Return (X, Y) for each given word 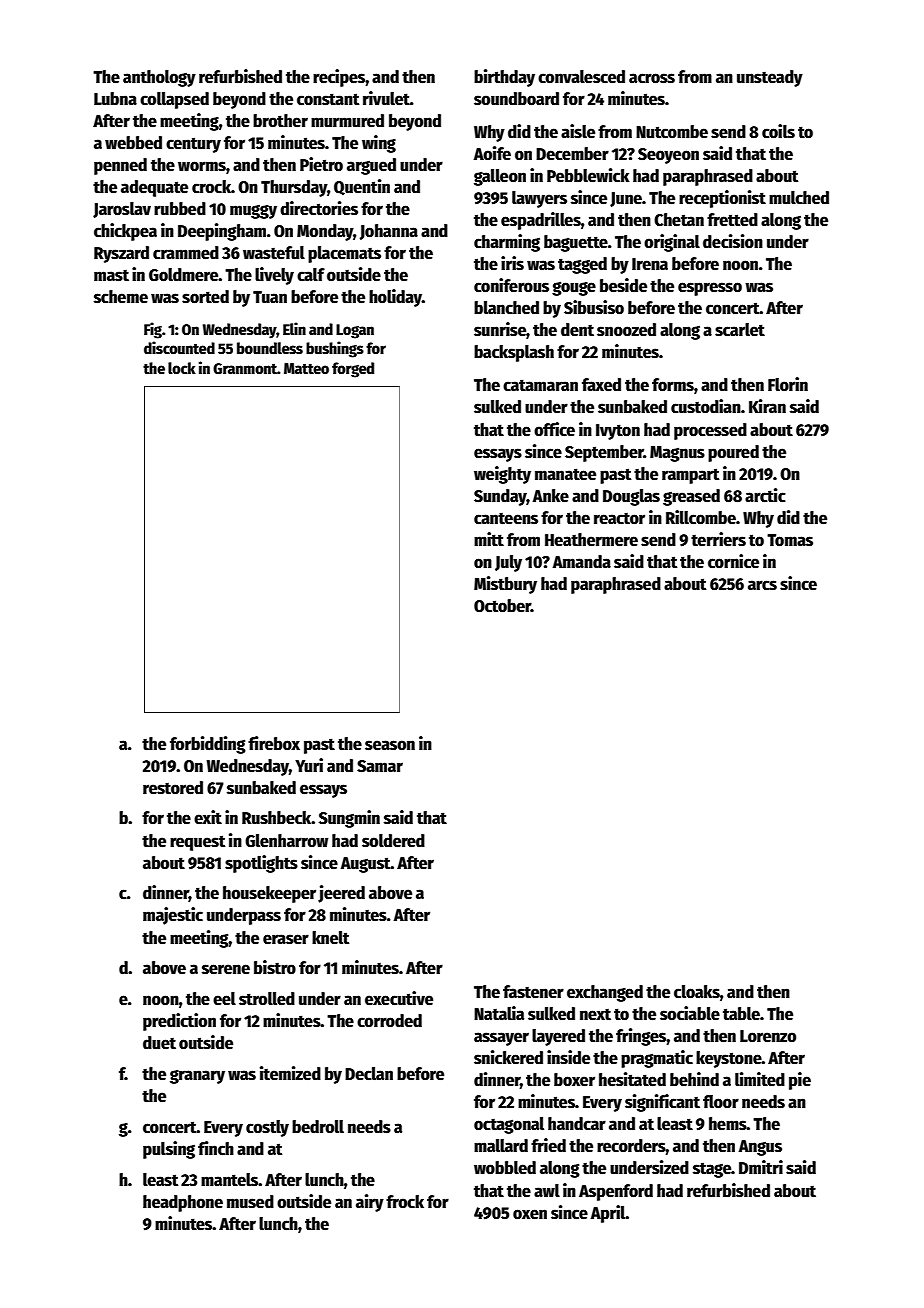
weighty (502, 475)
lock (182, 368)
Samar (380, 766)
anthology (159, 78)
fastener (533, 992)
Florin (788, 384)
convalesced (581, 77)
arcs (762, 585)
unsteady (770, 78)
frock (405, 1202)
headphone (183, 1203)
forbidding (208, 745)
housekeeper (269, 894)
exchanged (605, 993)
